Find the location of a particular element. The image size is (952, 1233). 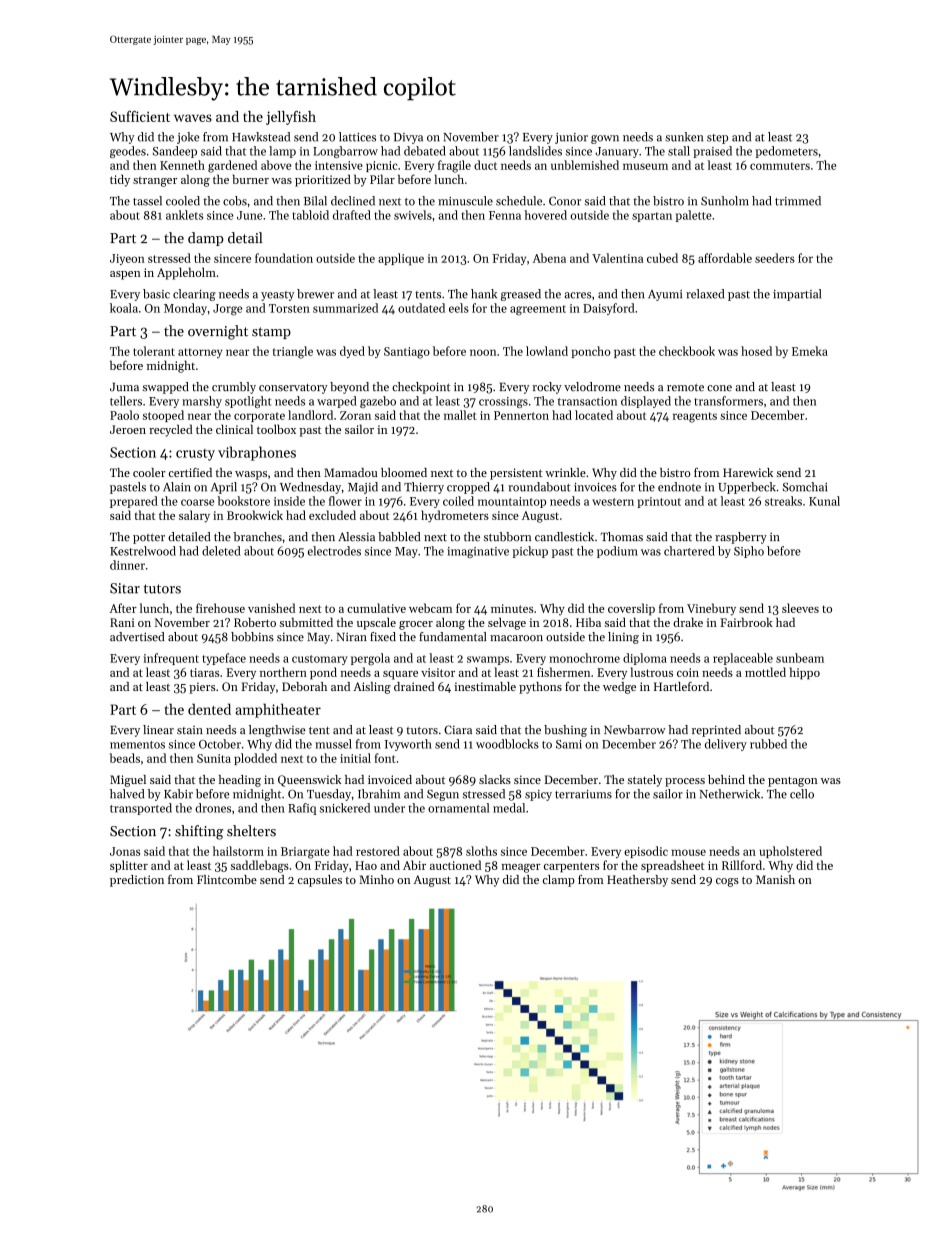

swivels is located at coordinates (413, 215).
